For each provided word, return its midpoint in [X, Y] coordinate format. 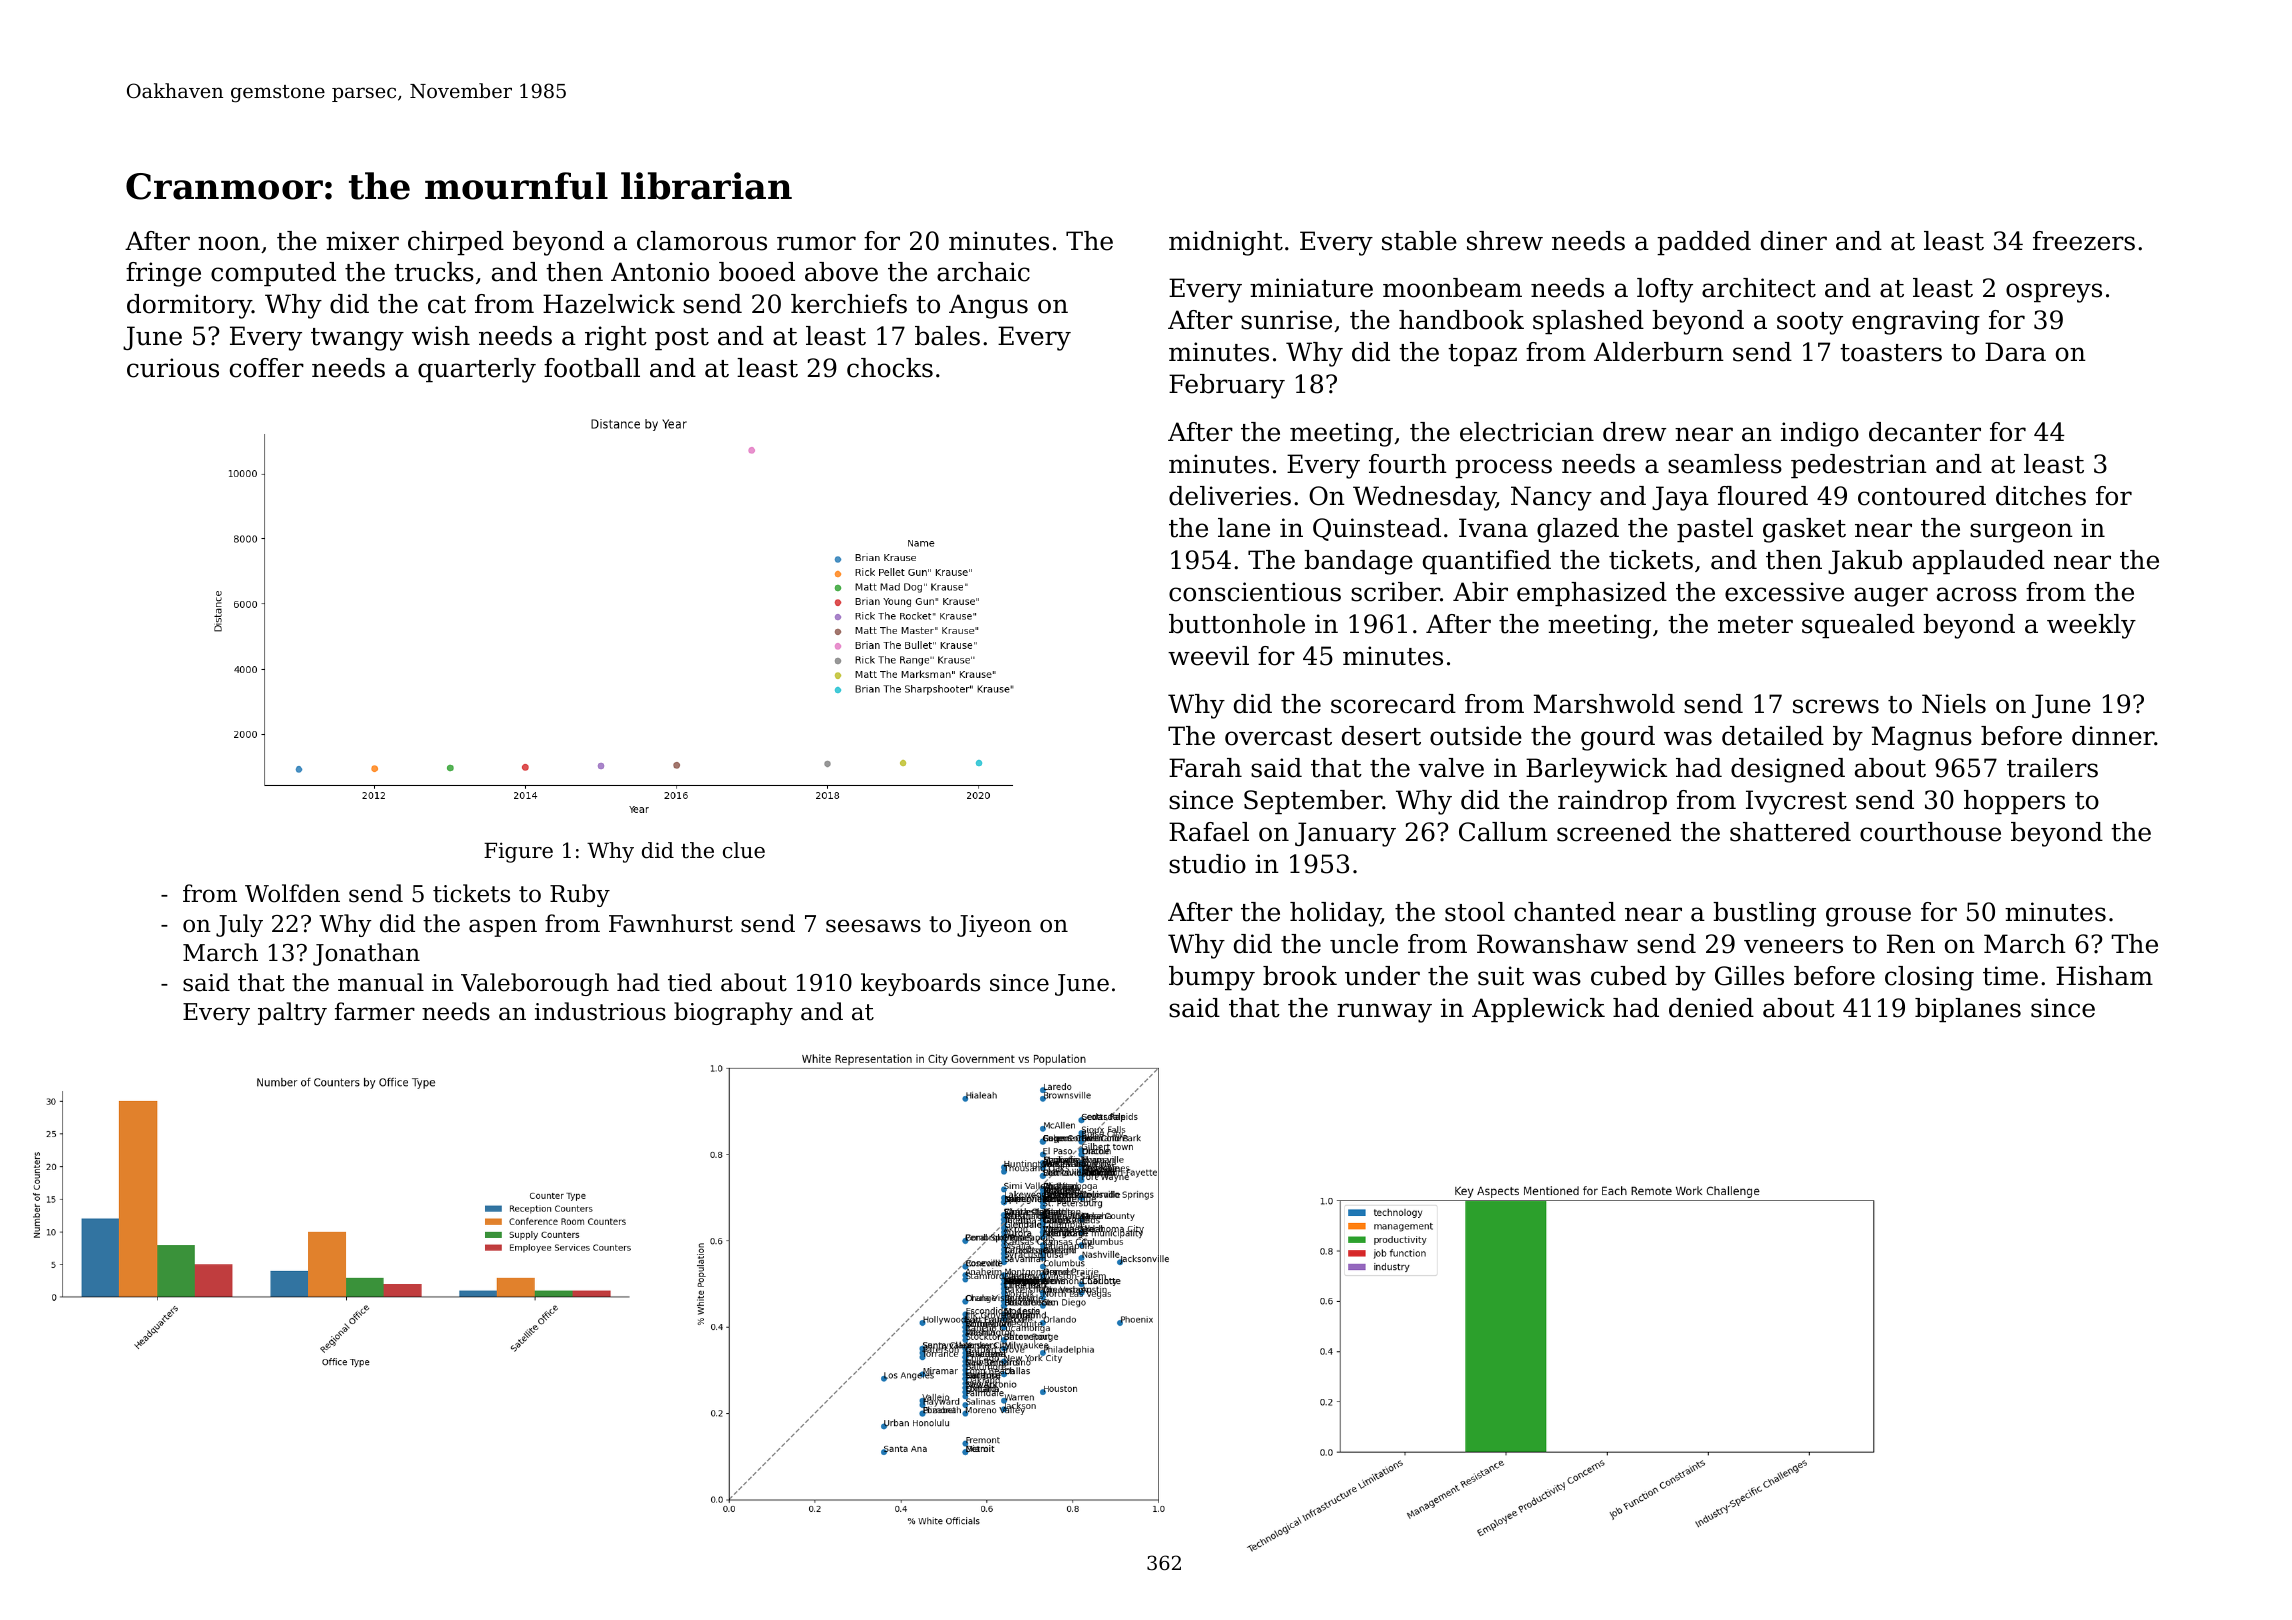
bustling [1764, 914]
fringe [163, 274]
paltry [292, 1013]
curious [173, 368]
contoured [1922, 496]
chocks [890, 368]
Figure [518, 852]
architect [1759, 288]
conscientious [1255, 592]
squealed [1858, 626]
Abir [1480, 592]
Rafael [1209, 832]
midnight [1226, 243]
